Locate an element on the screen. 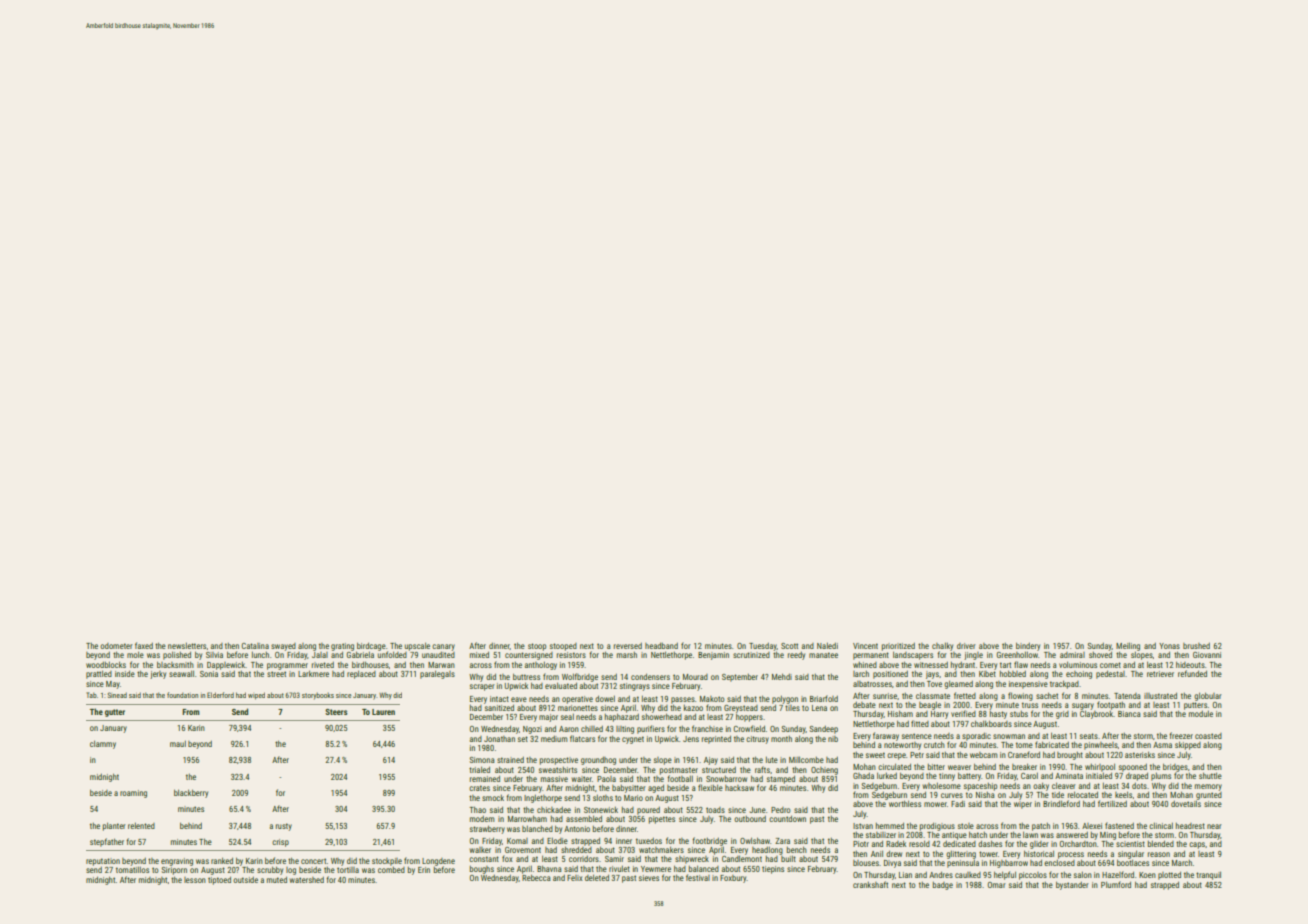  Catalina is located at coordinates (255, 646).
